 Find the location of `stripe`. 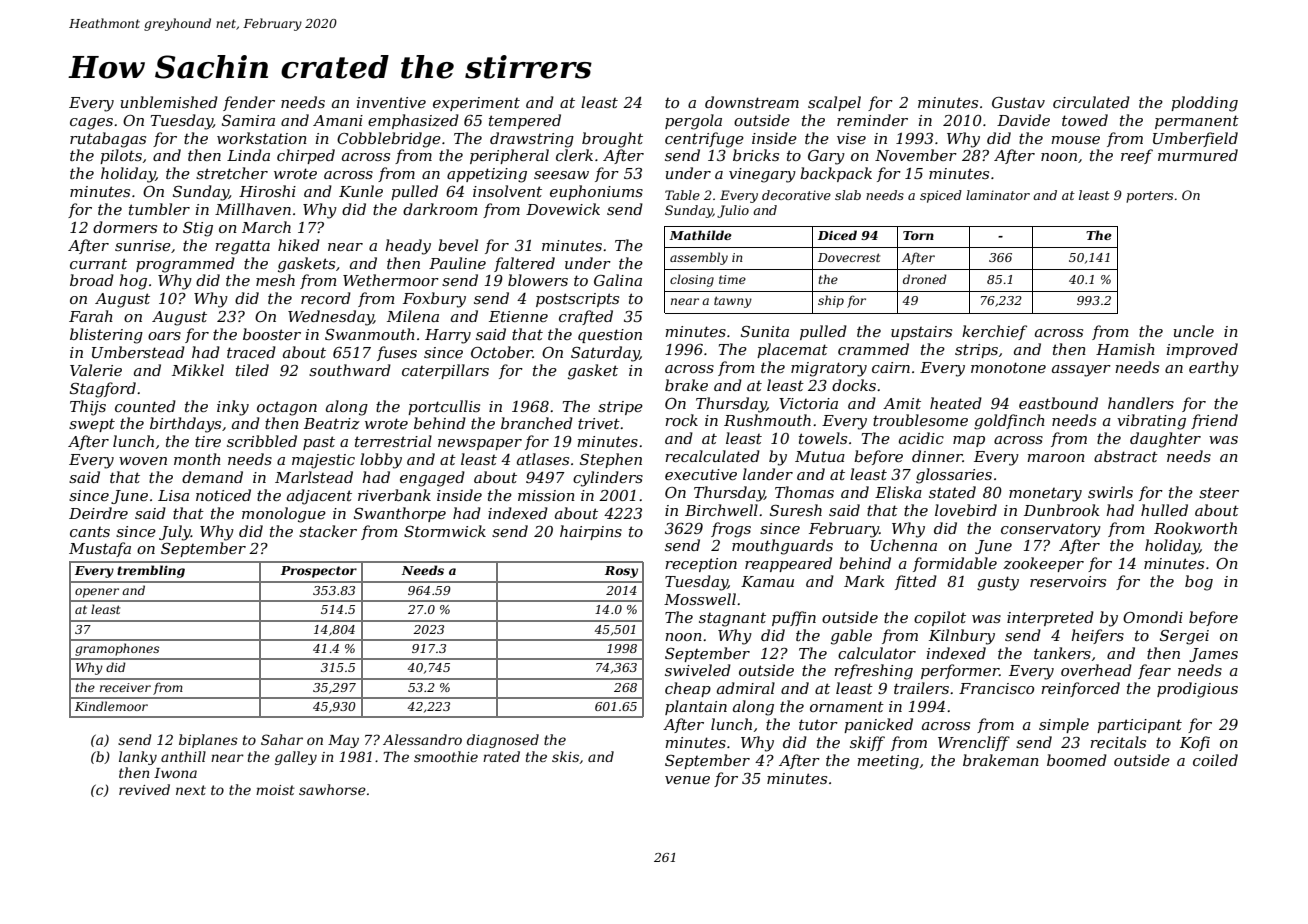

stripe is located at coordinates (620, 408).
